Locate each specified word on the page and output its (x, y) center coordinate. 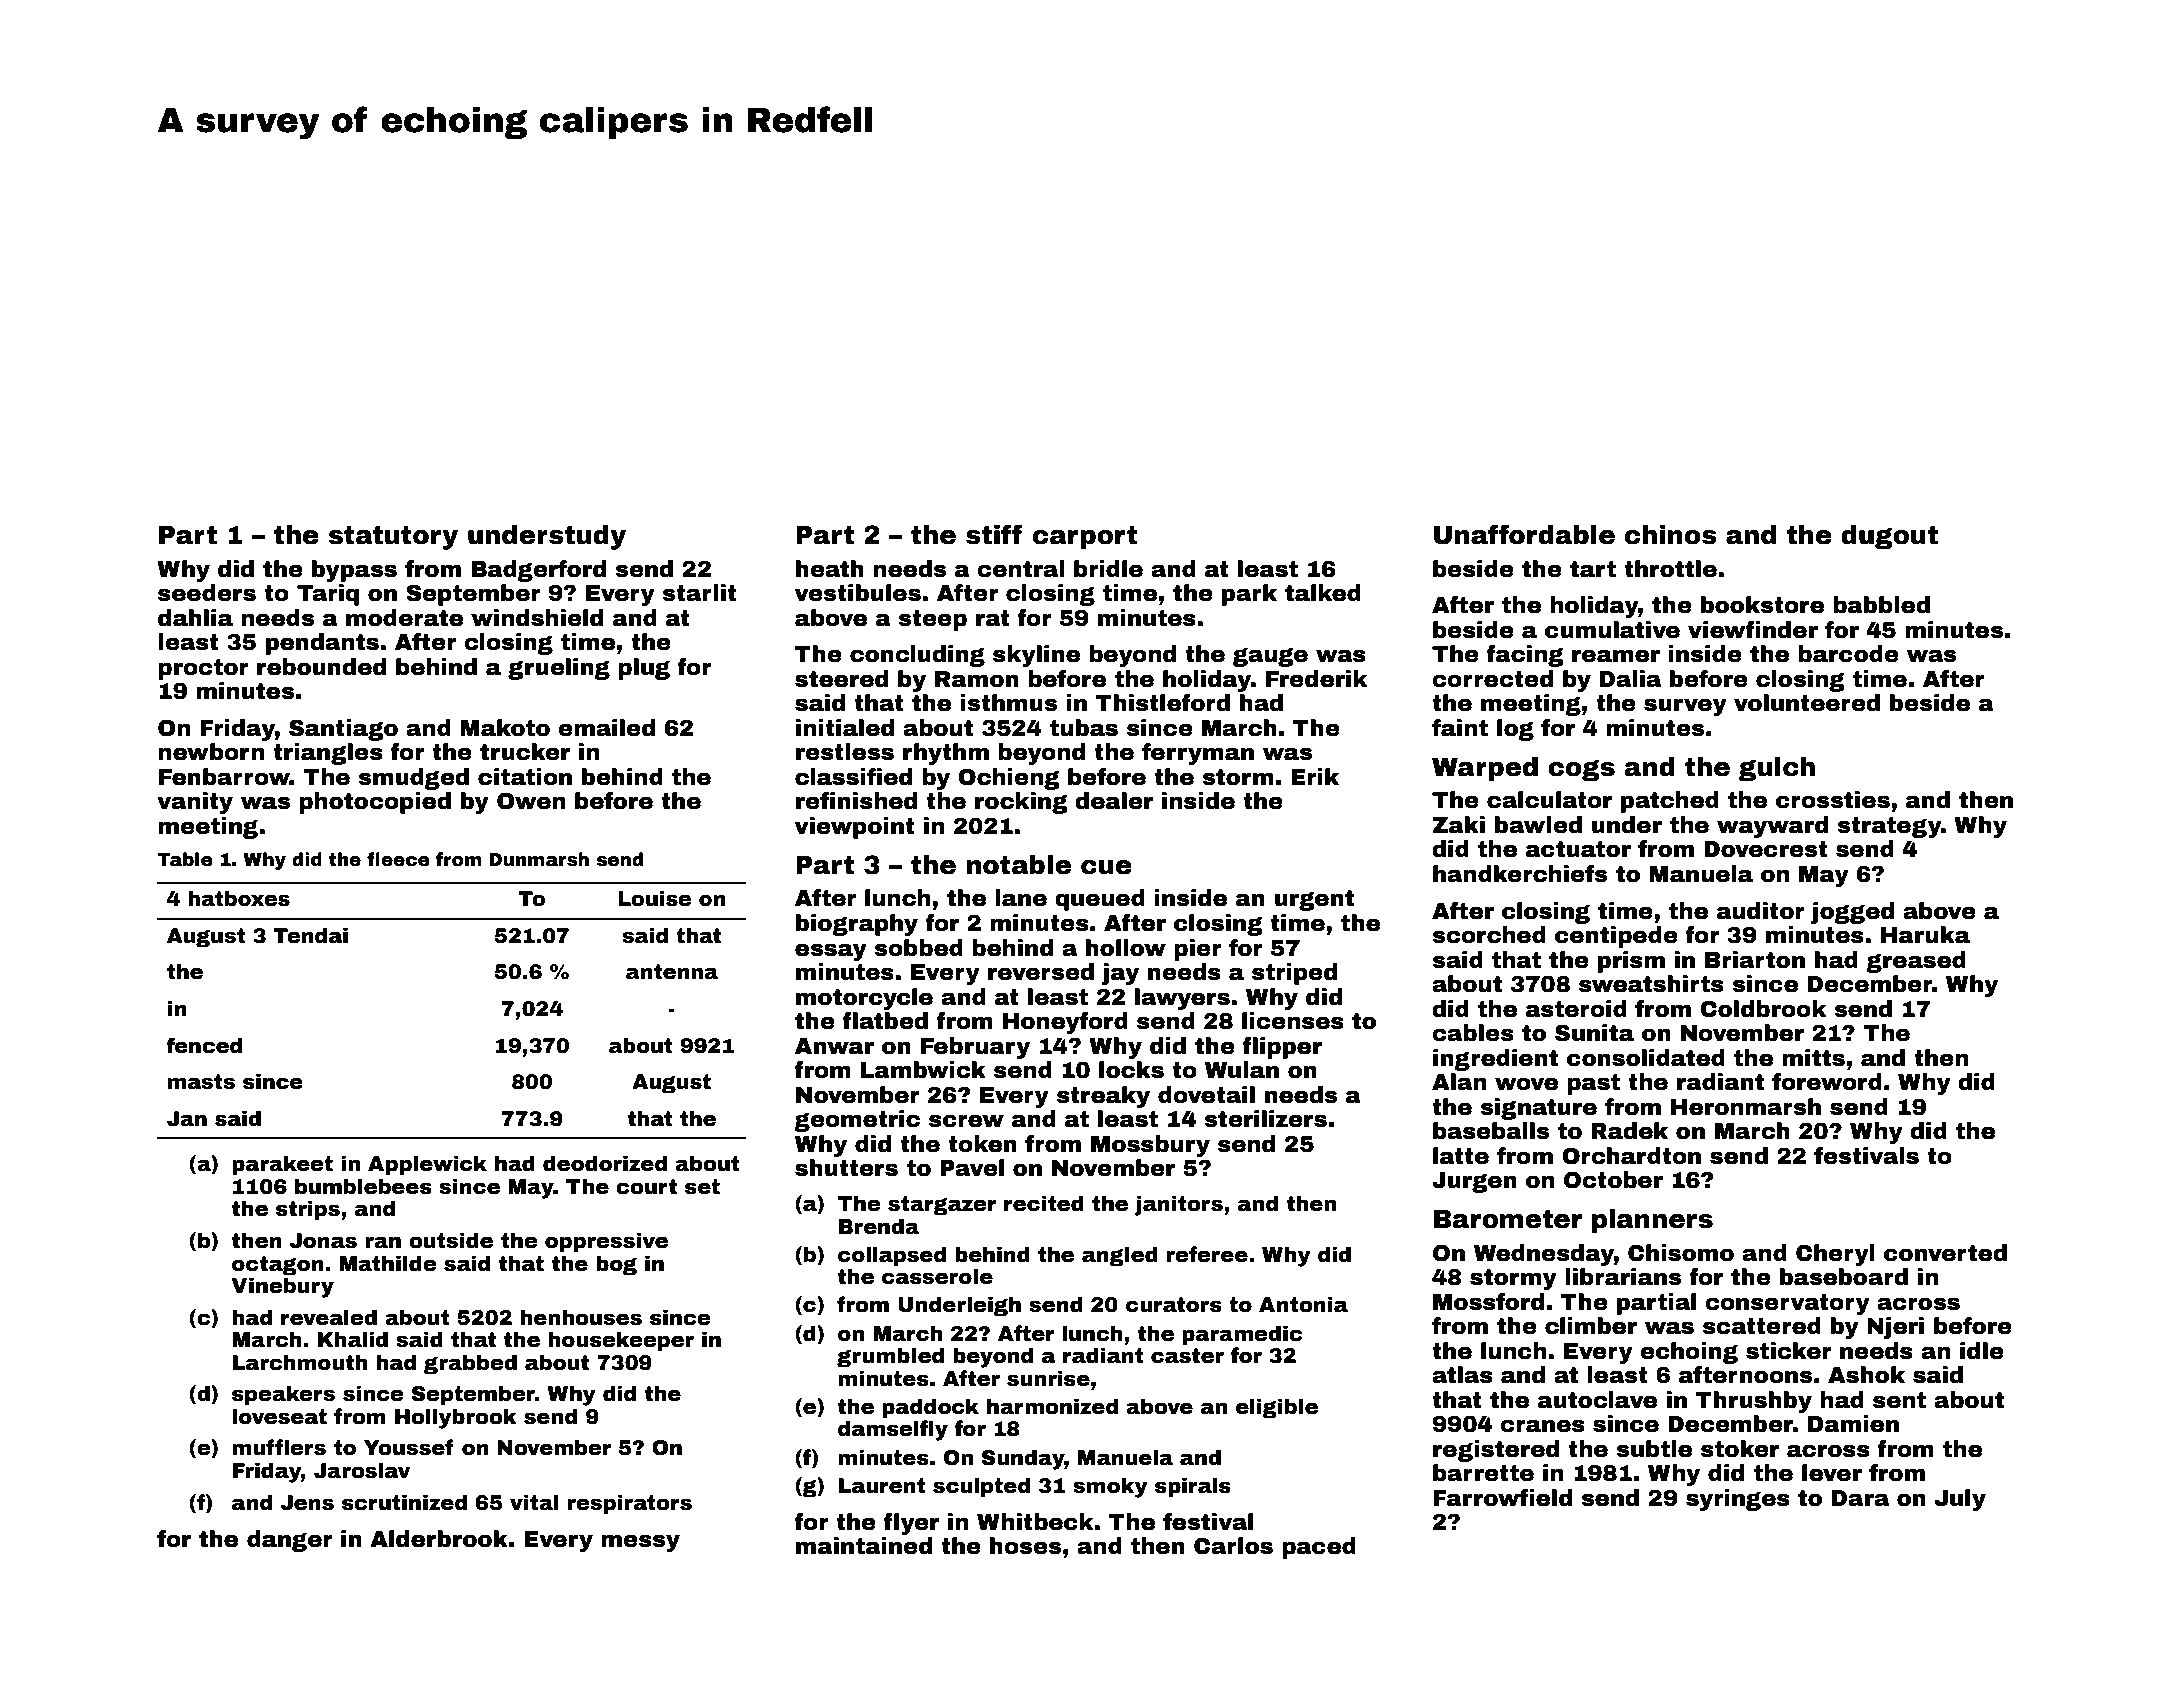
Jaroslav (362, 1470)
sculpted (981, 1487)
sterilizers (1265, 1119)
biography (857, 925)
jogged (1852, 913)
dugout (1889, 537)
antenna (672, 972)
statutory (393, 538)
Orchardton (1631, 1156)
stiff (994, 534)
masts (201, 1082)
